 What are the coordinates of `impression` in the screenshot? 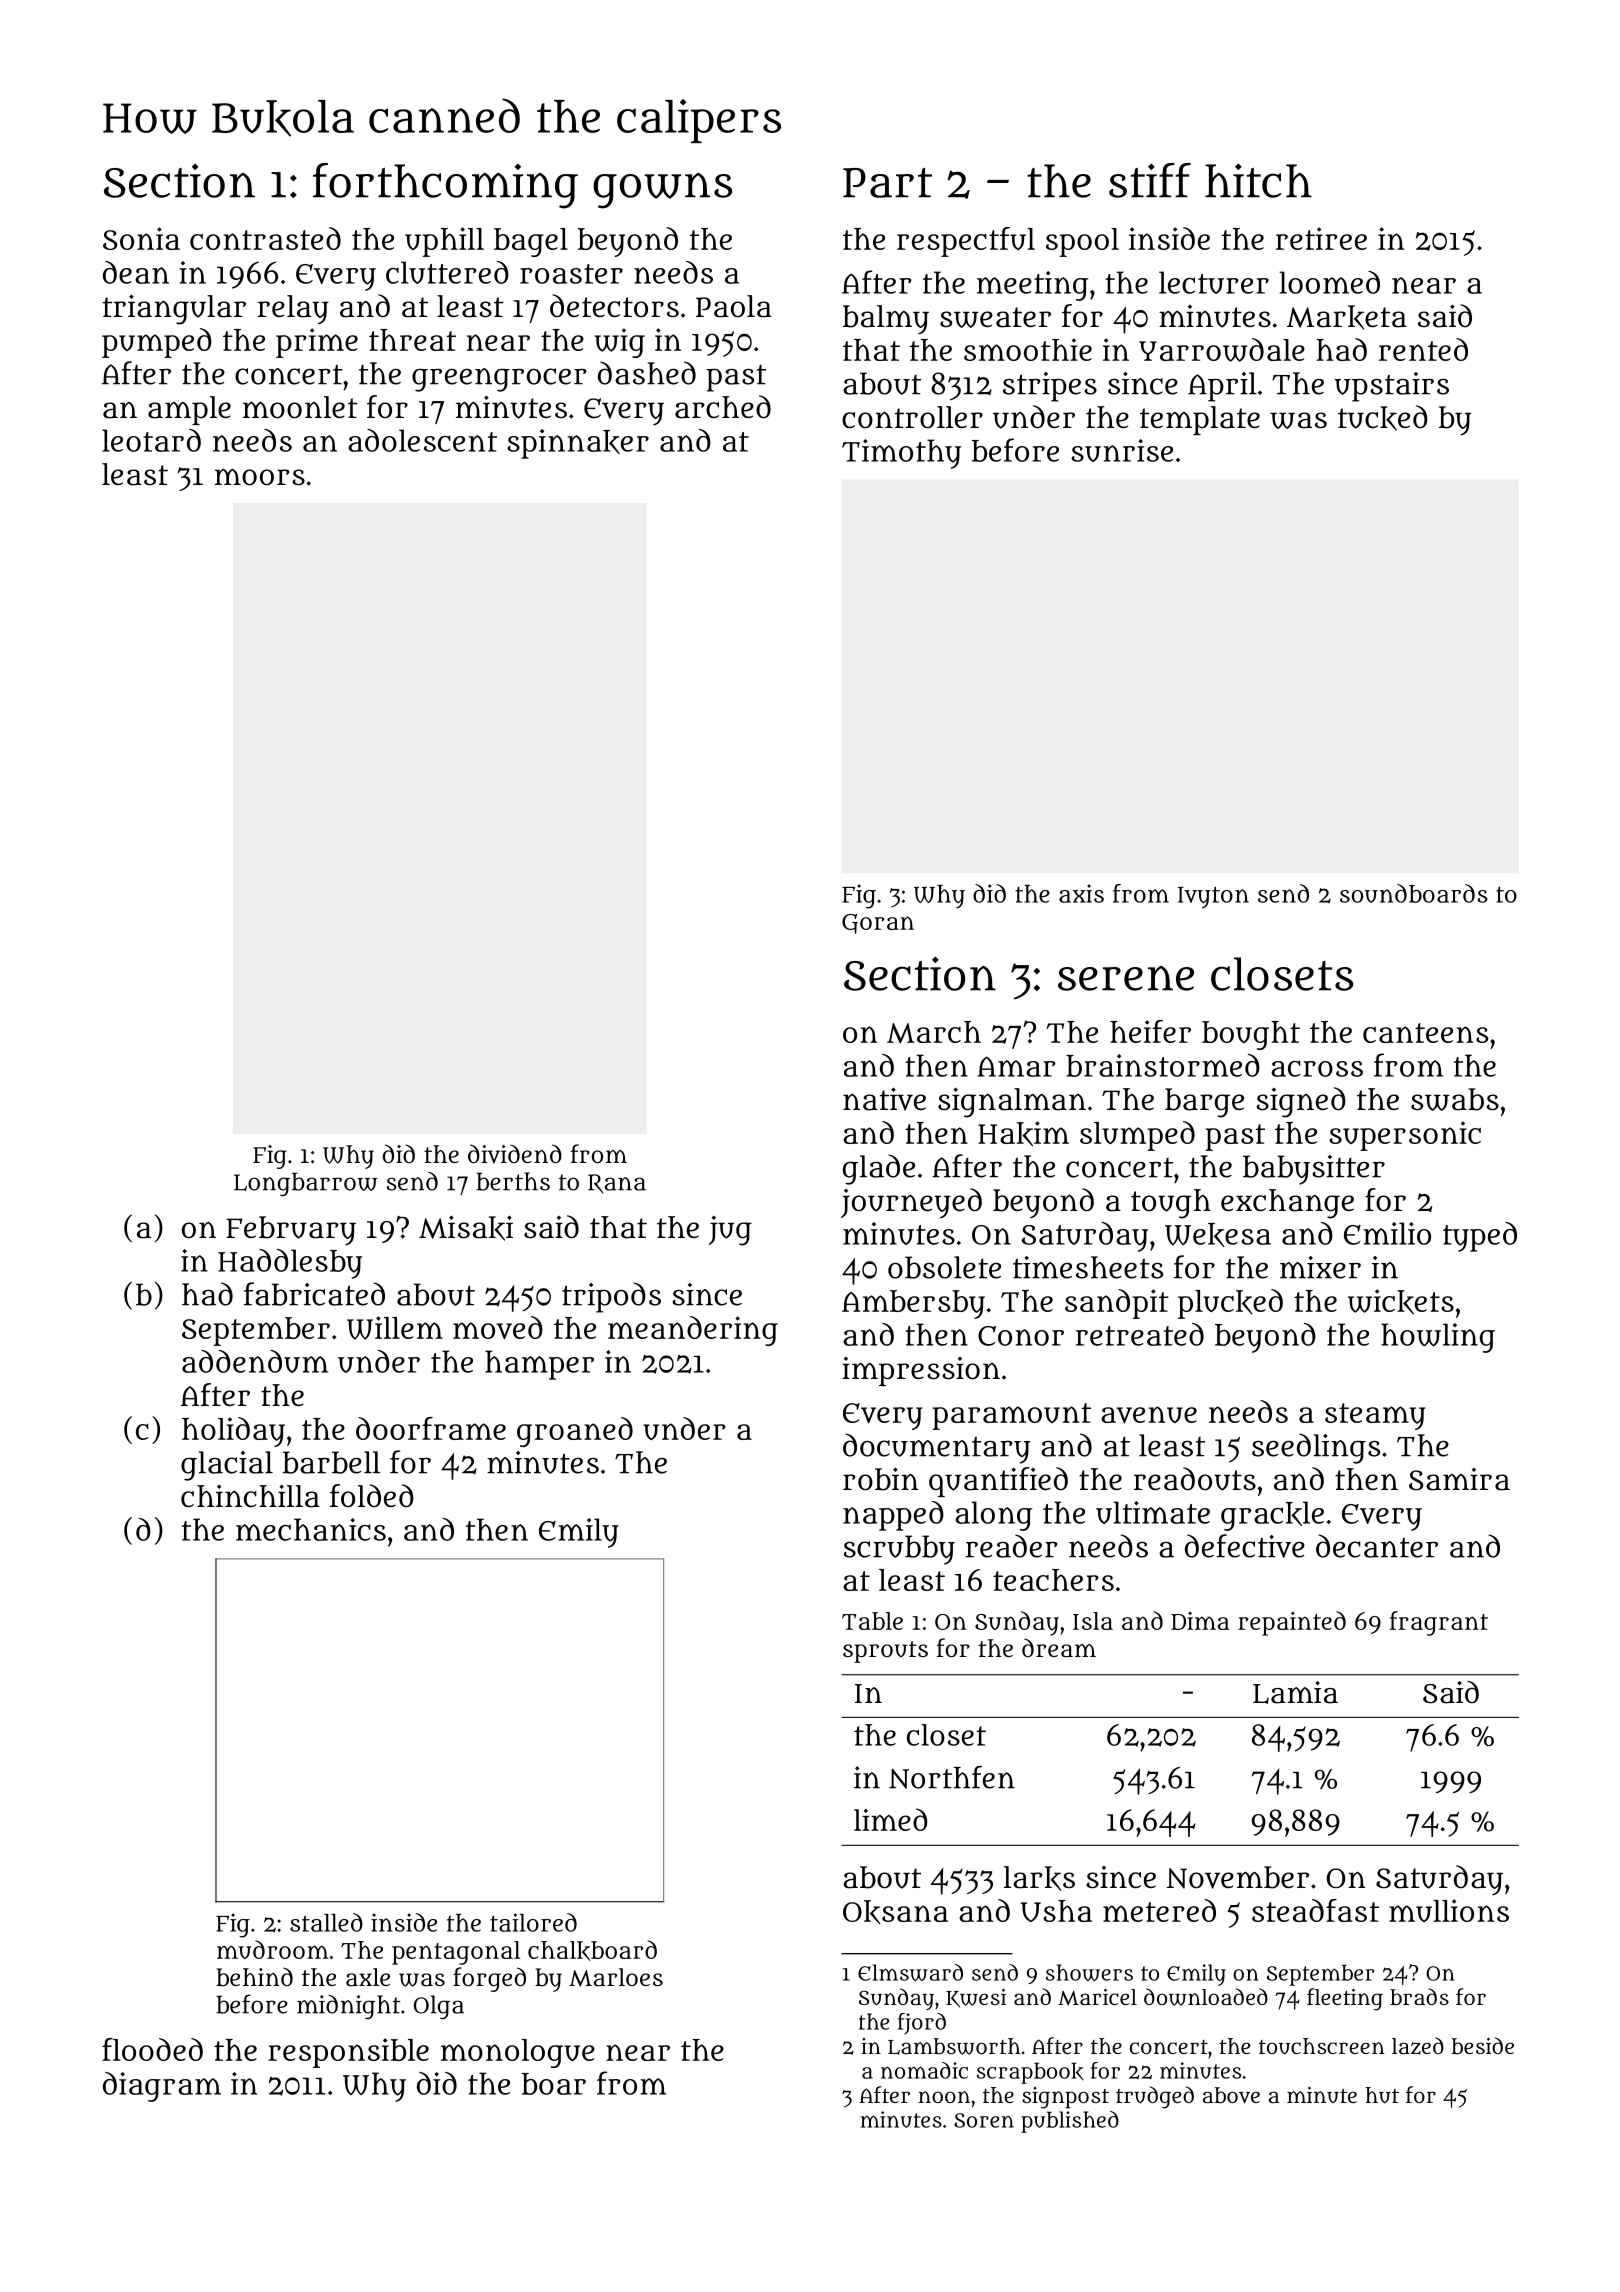 It's located at (921, 1371).
